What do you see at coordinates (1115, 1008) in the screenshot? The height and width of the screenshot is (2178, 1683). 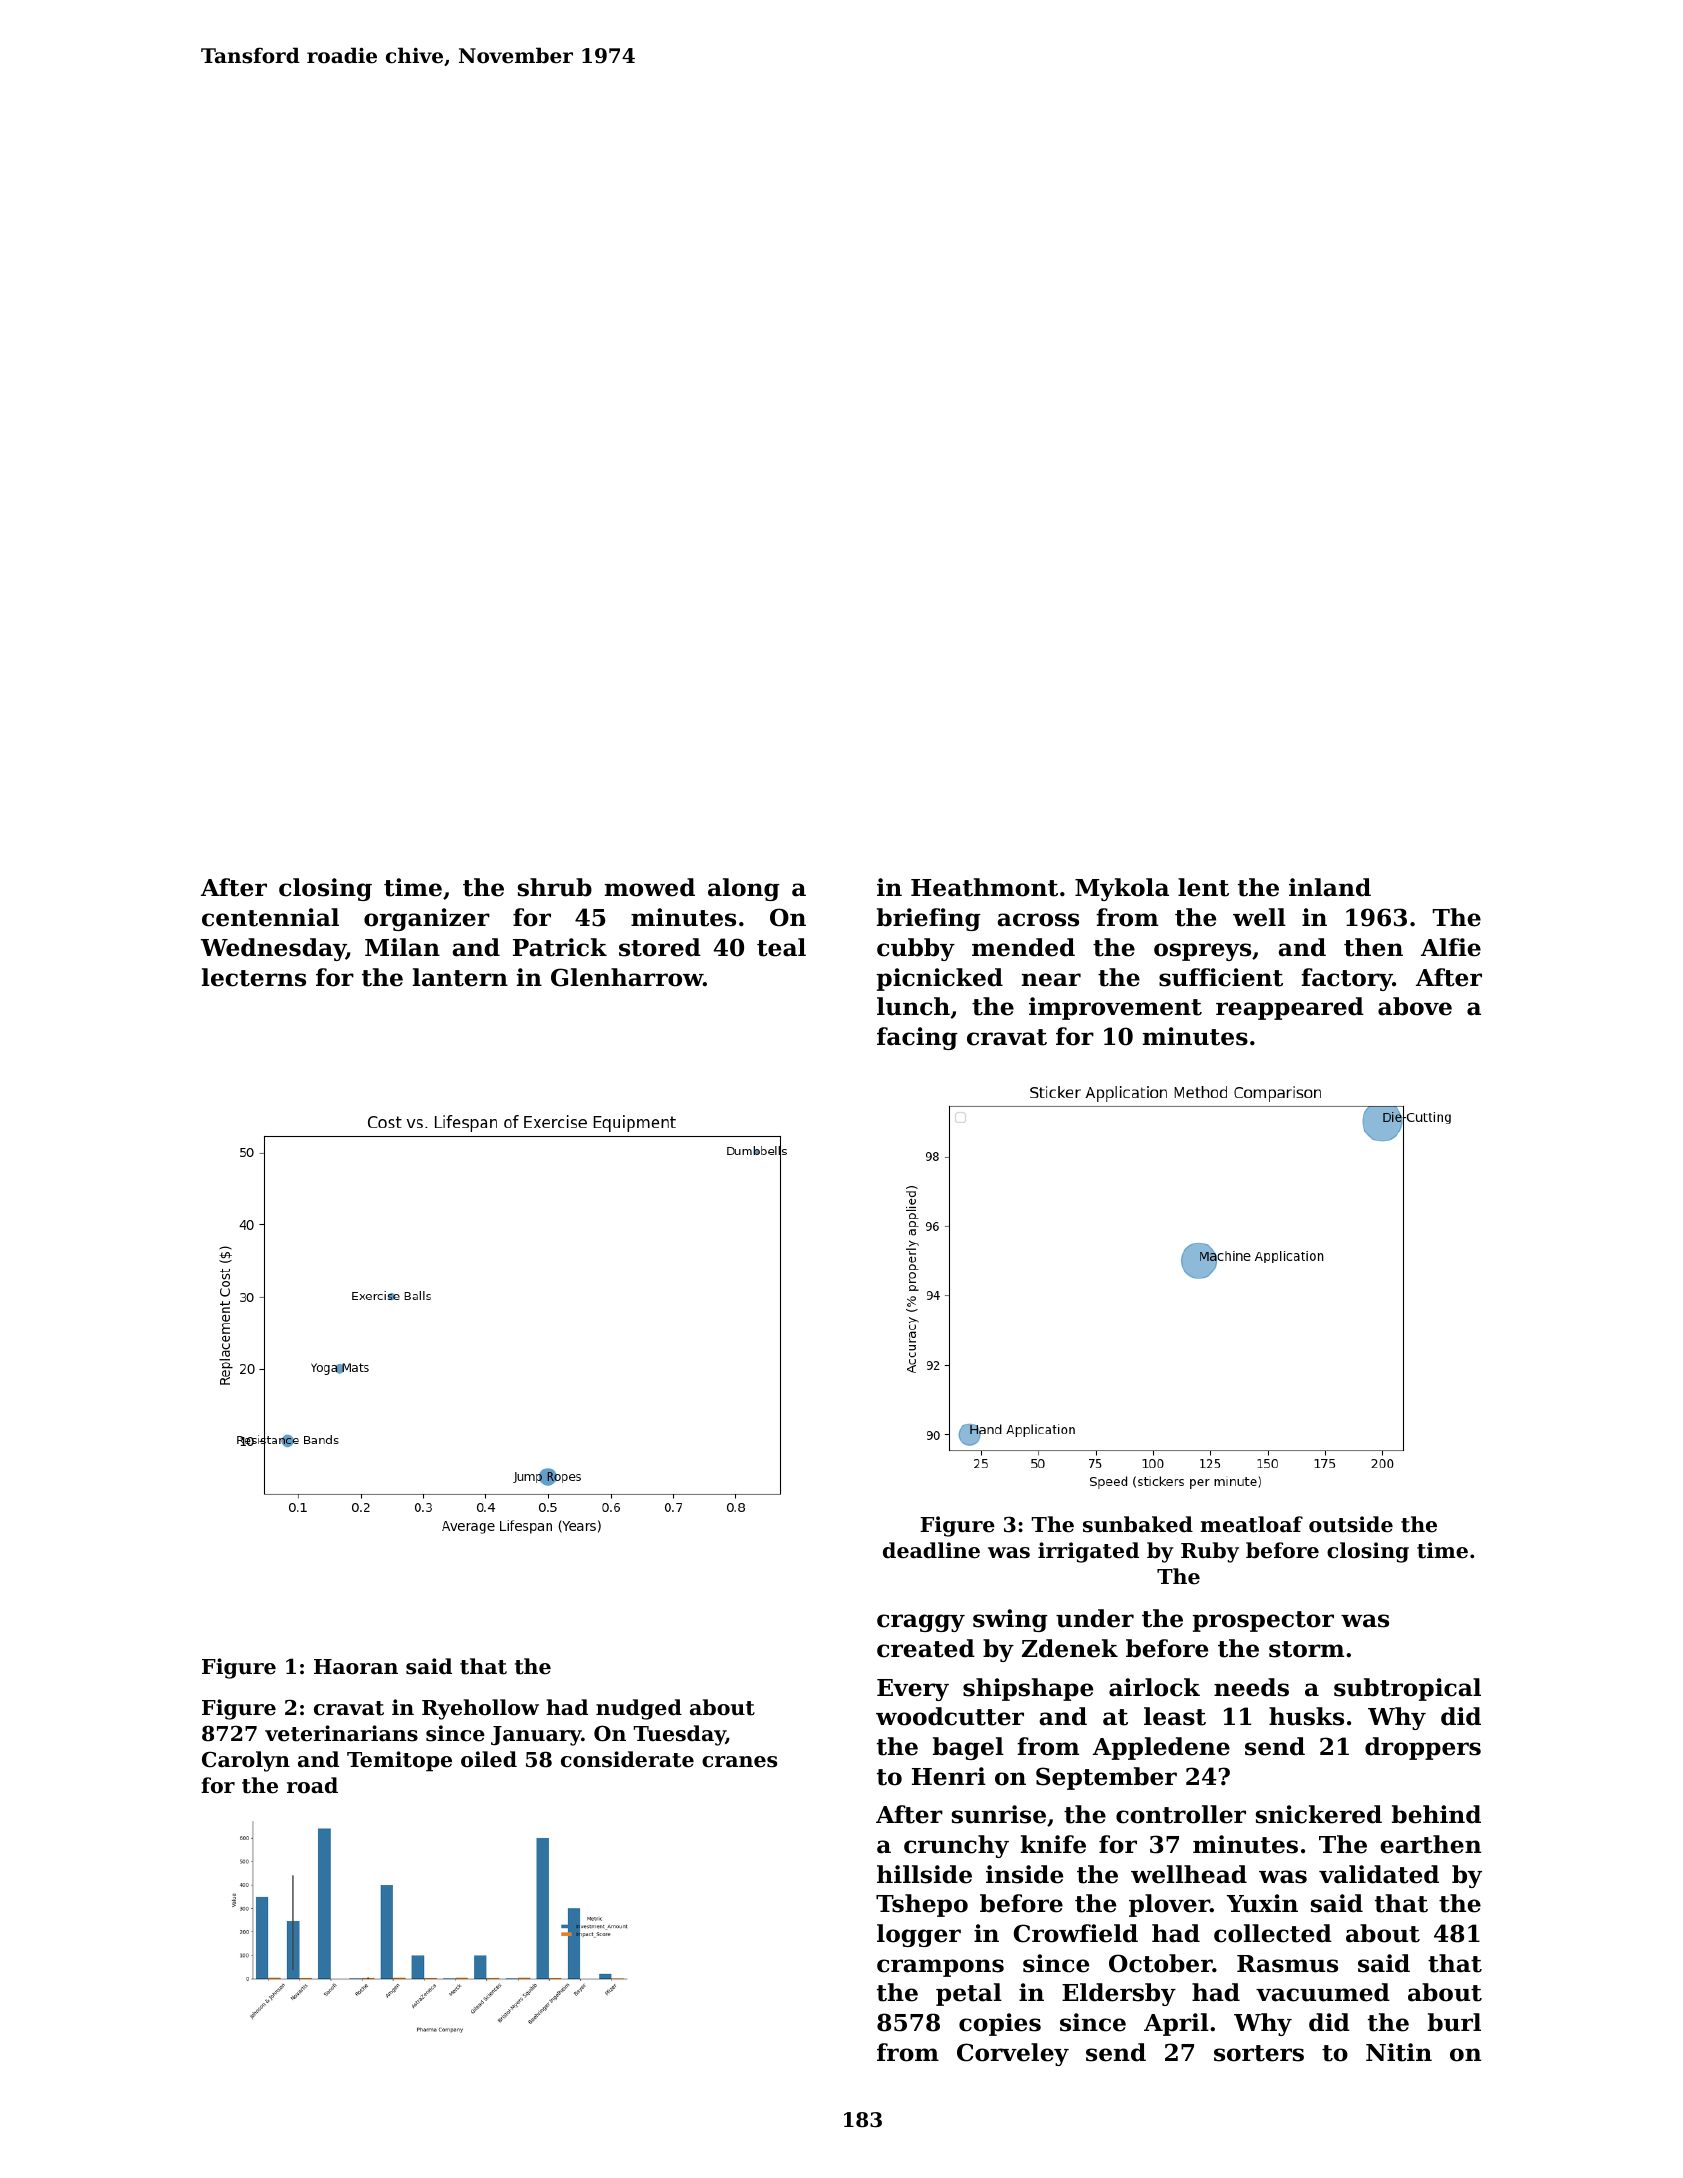 I see `improvement` at bounding box center [1115, 1008].
